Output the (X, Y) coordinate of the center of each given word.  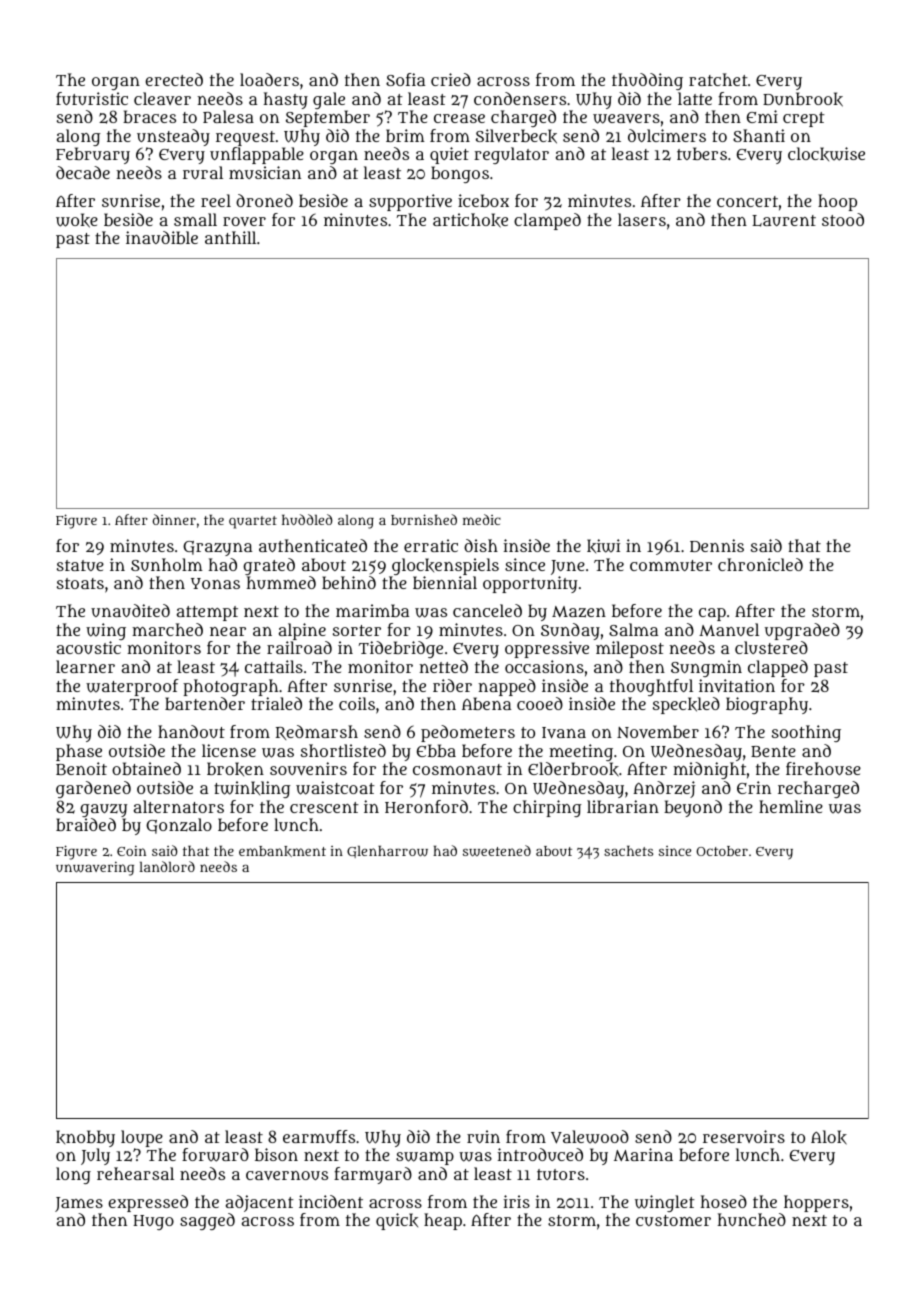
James (79, 1204)
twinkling (252, 789)
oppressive (547, 649)
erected (174, 79)
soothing (806, 733)
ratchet (718, 79)
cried (451, 79)
